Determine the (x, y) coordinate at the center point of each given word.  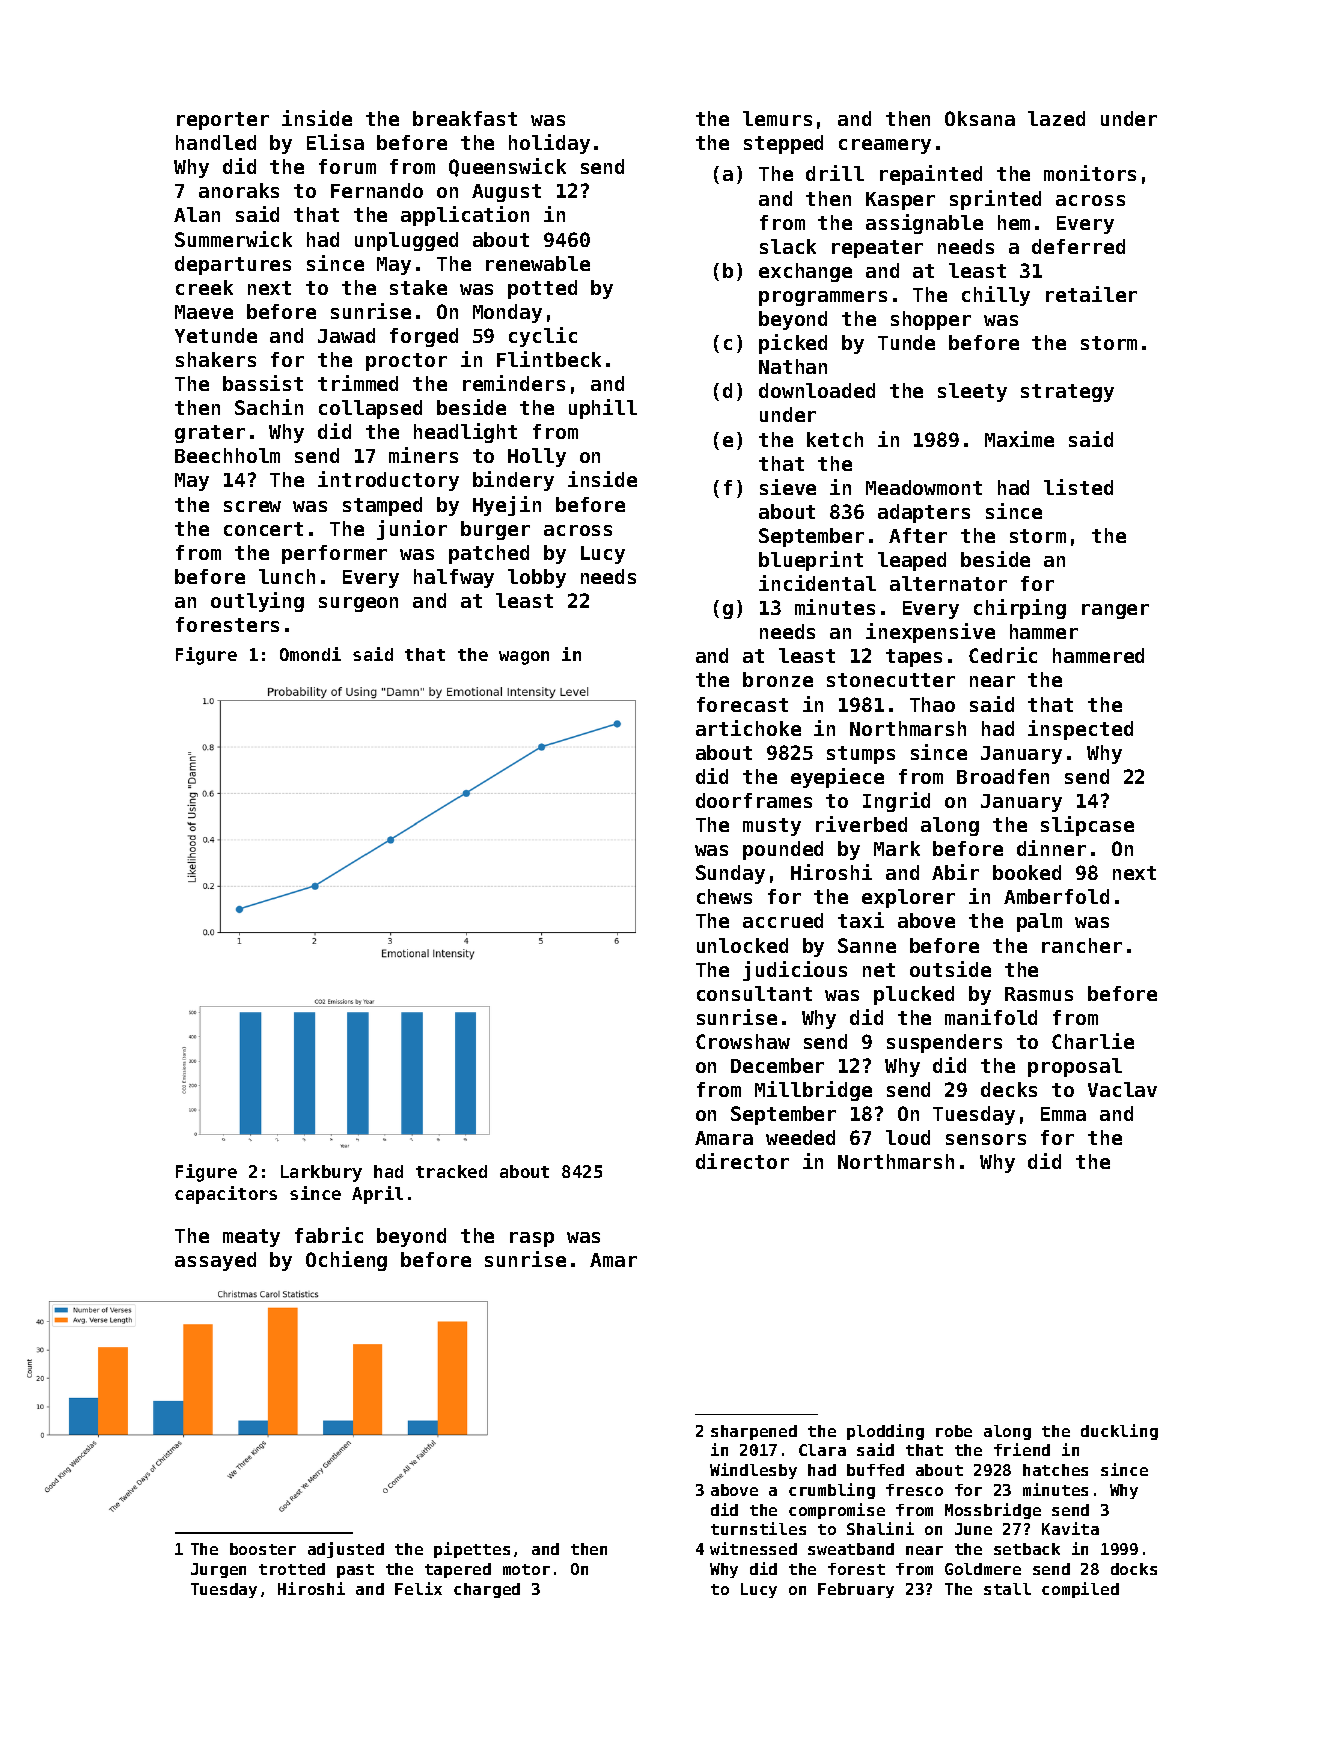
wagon (524, 658)
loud (908, 1137)
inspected (1080, 730)
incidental (817, 583)
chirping (1020, 609)
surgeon (358, 604)
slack (788, 246)
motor (526, 1569)
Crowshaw (743, 1041)
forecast (742, 704)
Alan (197, 214)
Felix (418, 1588)
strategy (1067, 393)
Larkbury (321, 1173)
